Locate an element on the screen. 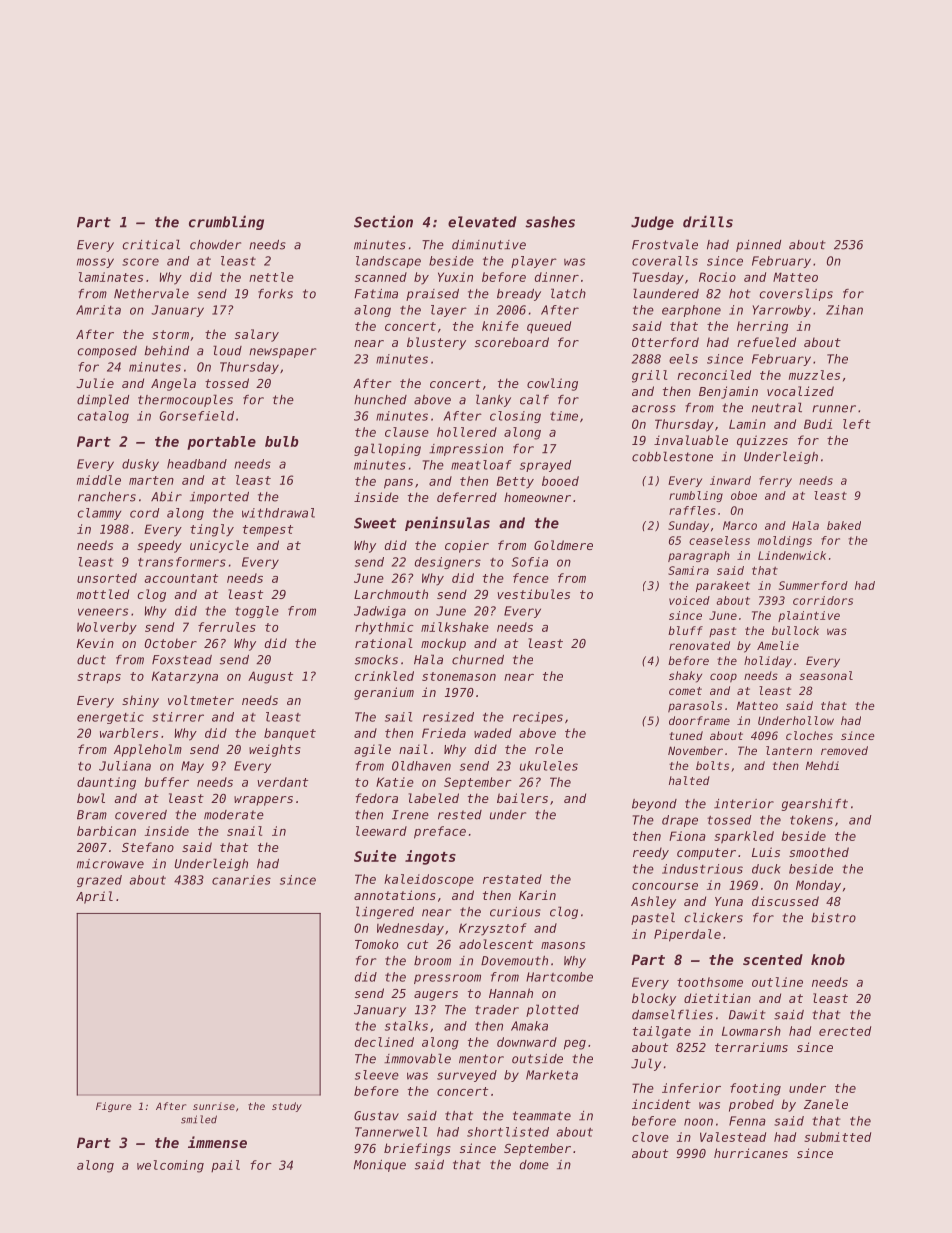 Image resolution: width=952 pixels, height=1233 pixels. bluff is located at coordinates (685, 630).
